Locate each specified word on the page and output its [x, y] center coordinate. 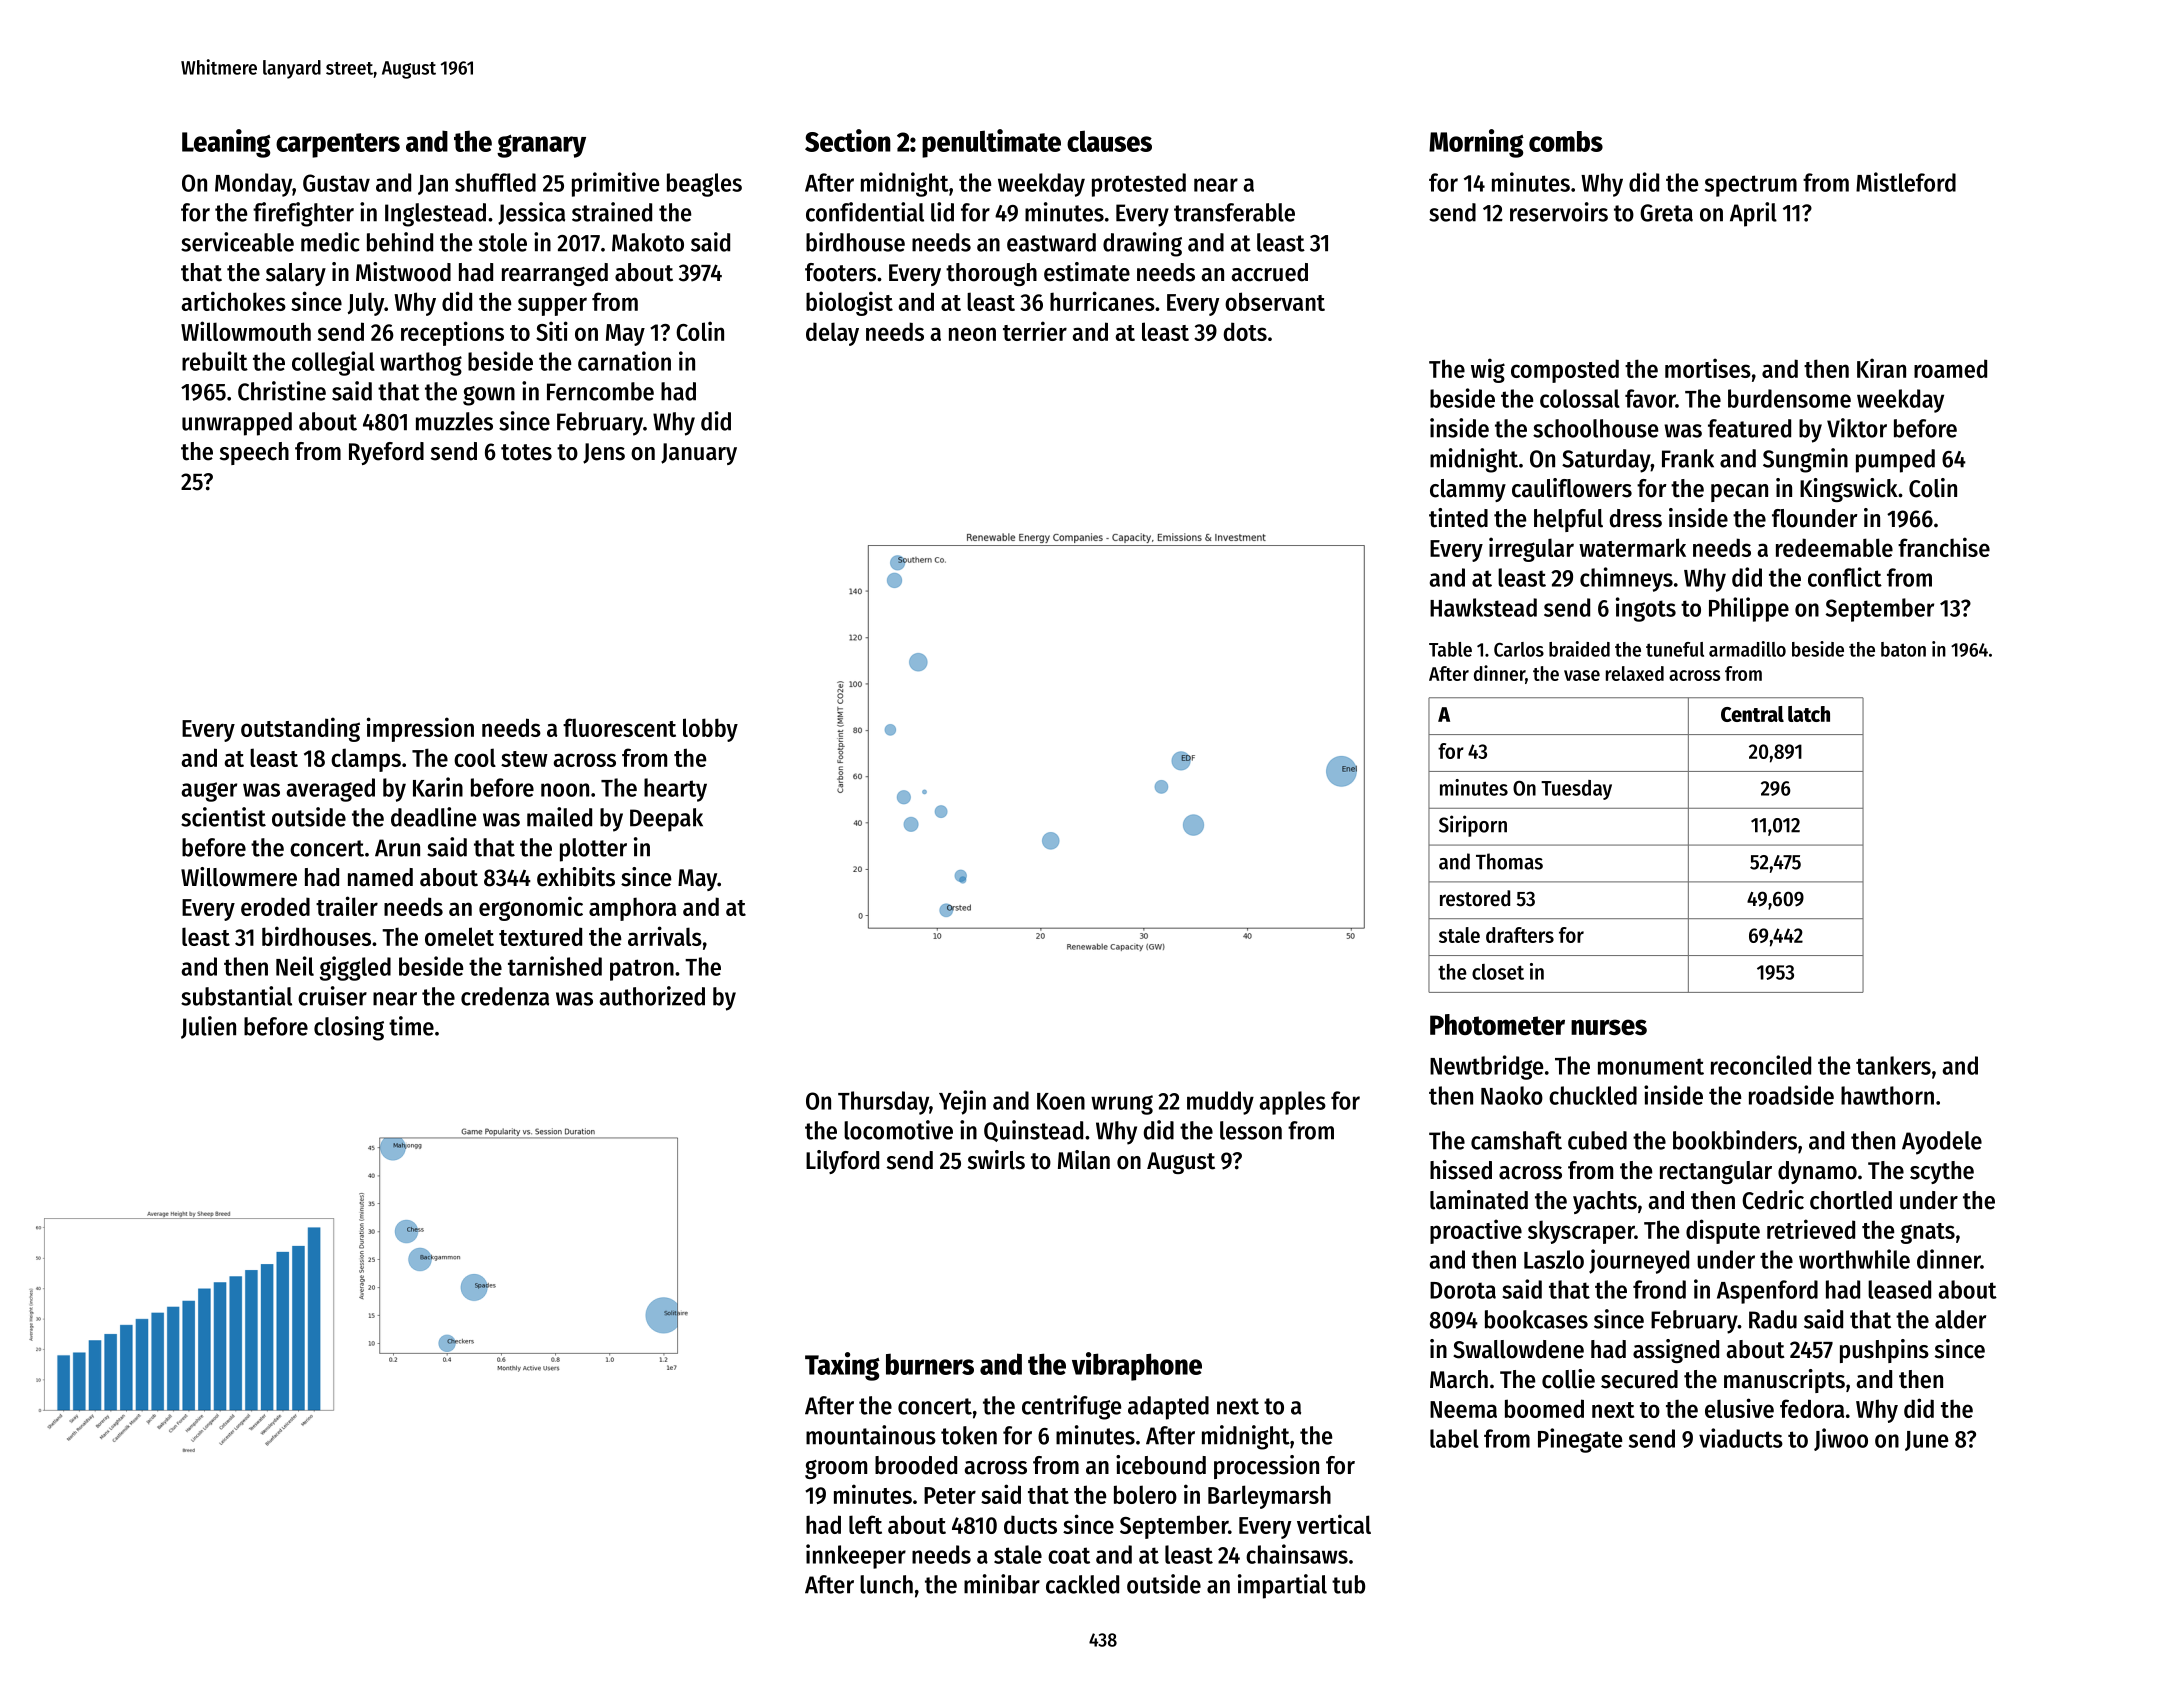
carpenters [338, 145]
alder [1960, 1319]
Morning [1476, 143]
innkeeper [856, 1556]
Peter [950, 1495]
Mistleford [1906, 182]
